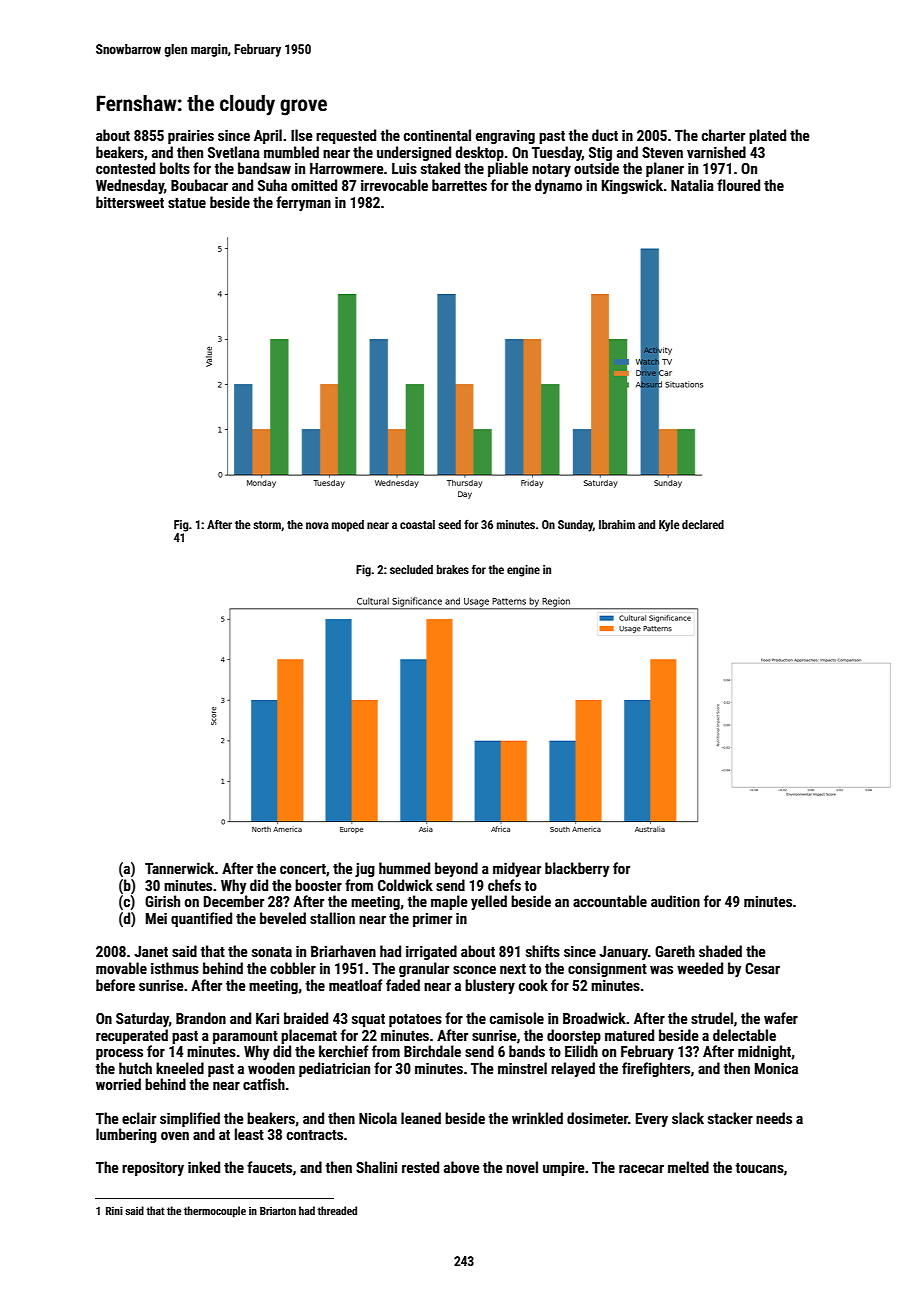 The image size is (908, 1316). I want to click on engraving, so click(505, 137).
